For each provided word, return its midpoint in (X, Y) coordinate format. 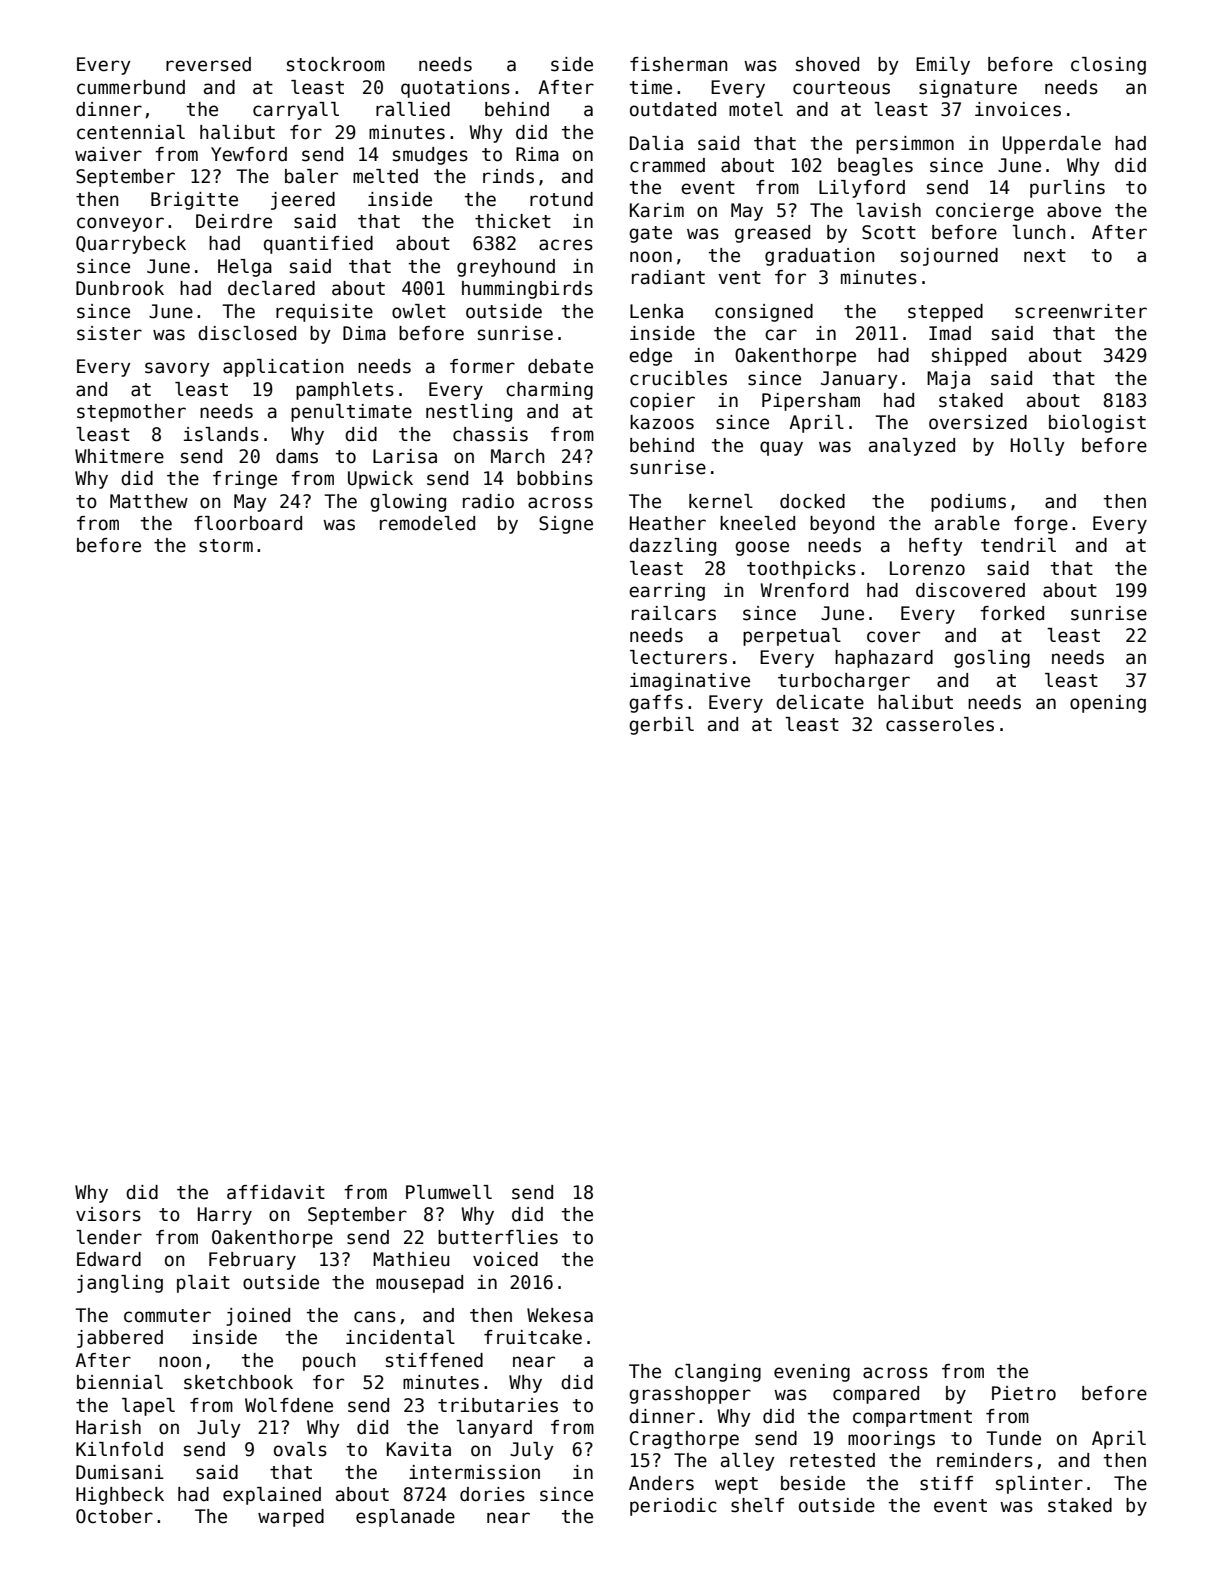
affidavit (276, 1192)
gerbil (661, 726)
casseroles (940, 724)
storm (226, 546)
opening (1108, 704)
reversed (208, 64)
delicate (820, 702)
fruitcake (533, 1337)
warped (291, 1518)
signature (968, 89)
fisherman (679, 64)
